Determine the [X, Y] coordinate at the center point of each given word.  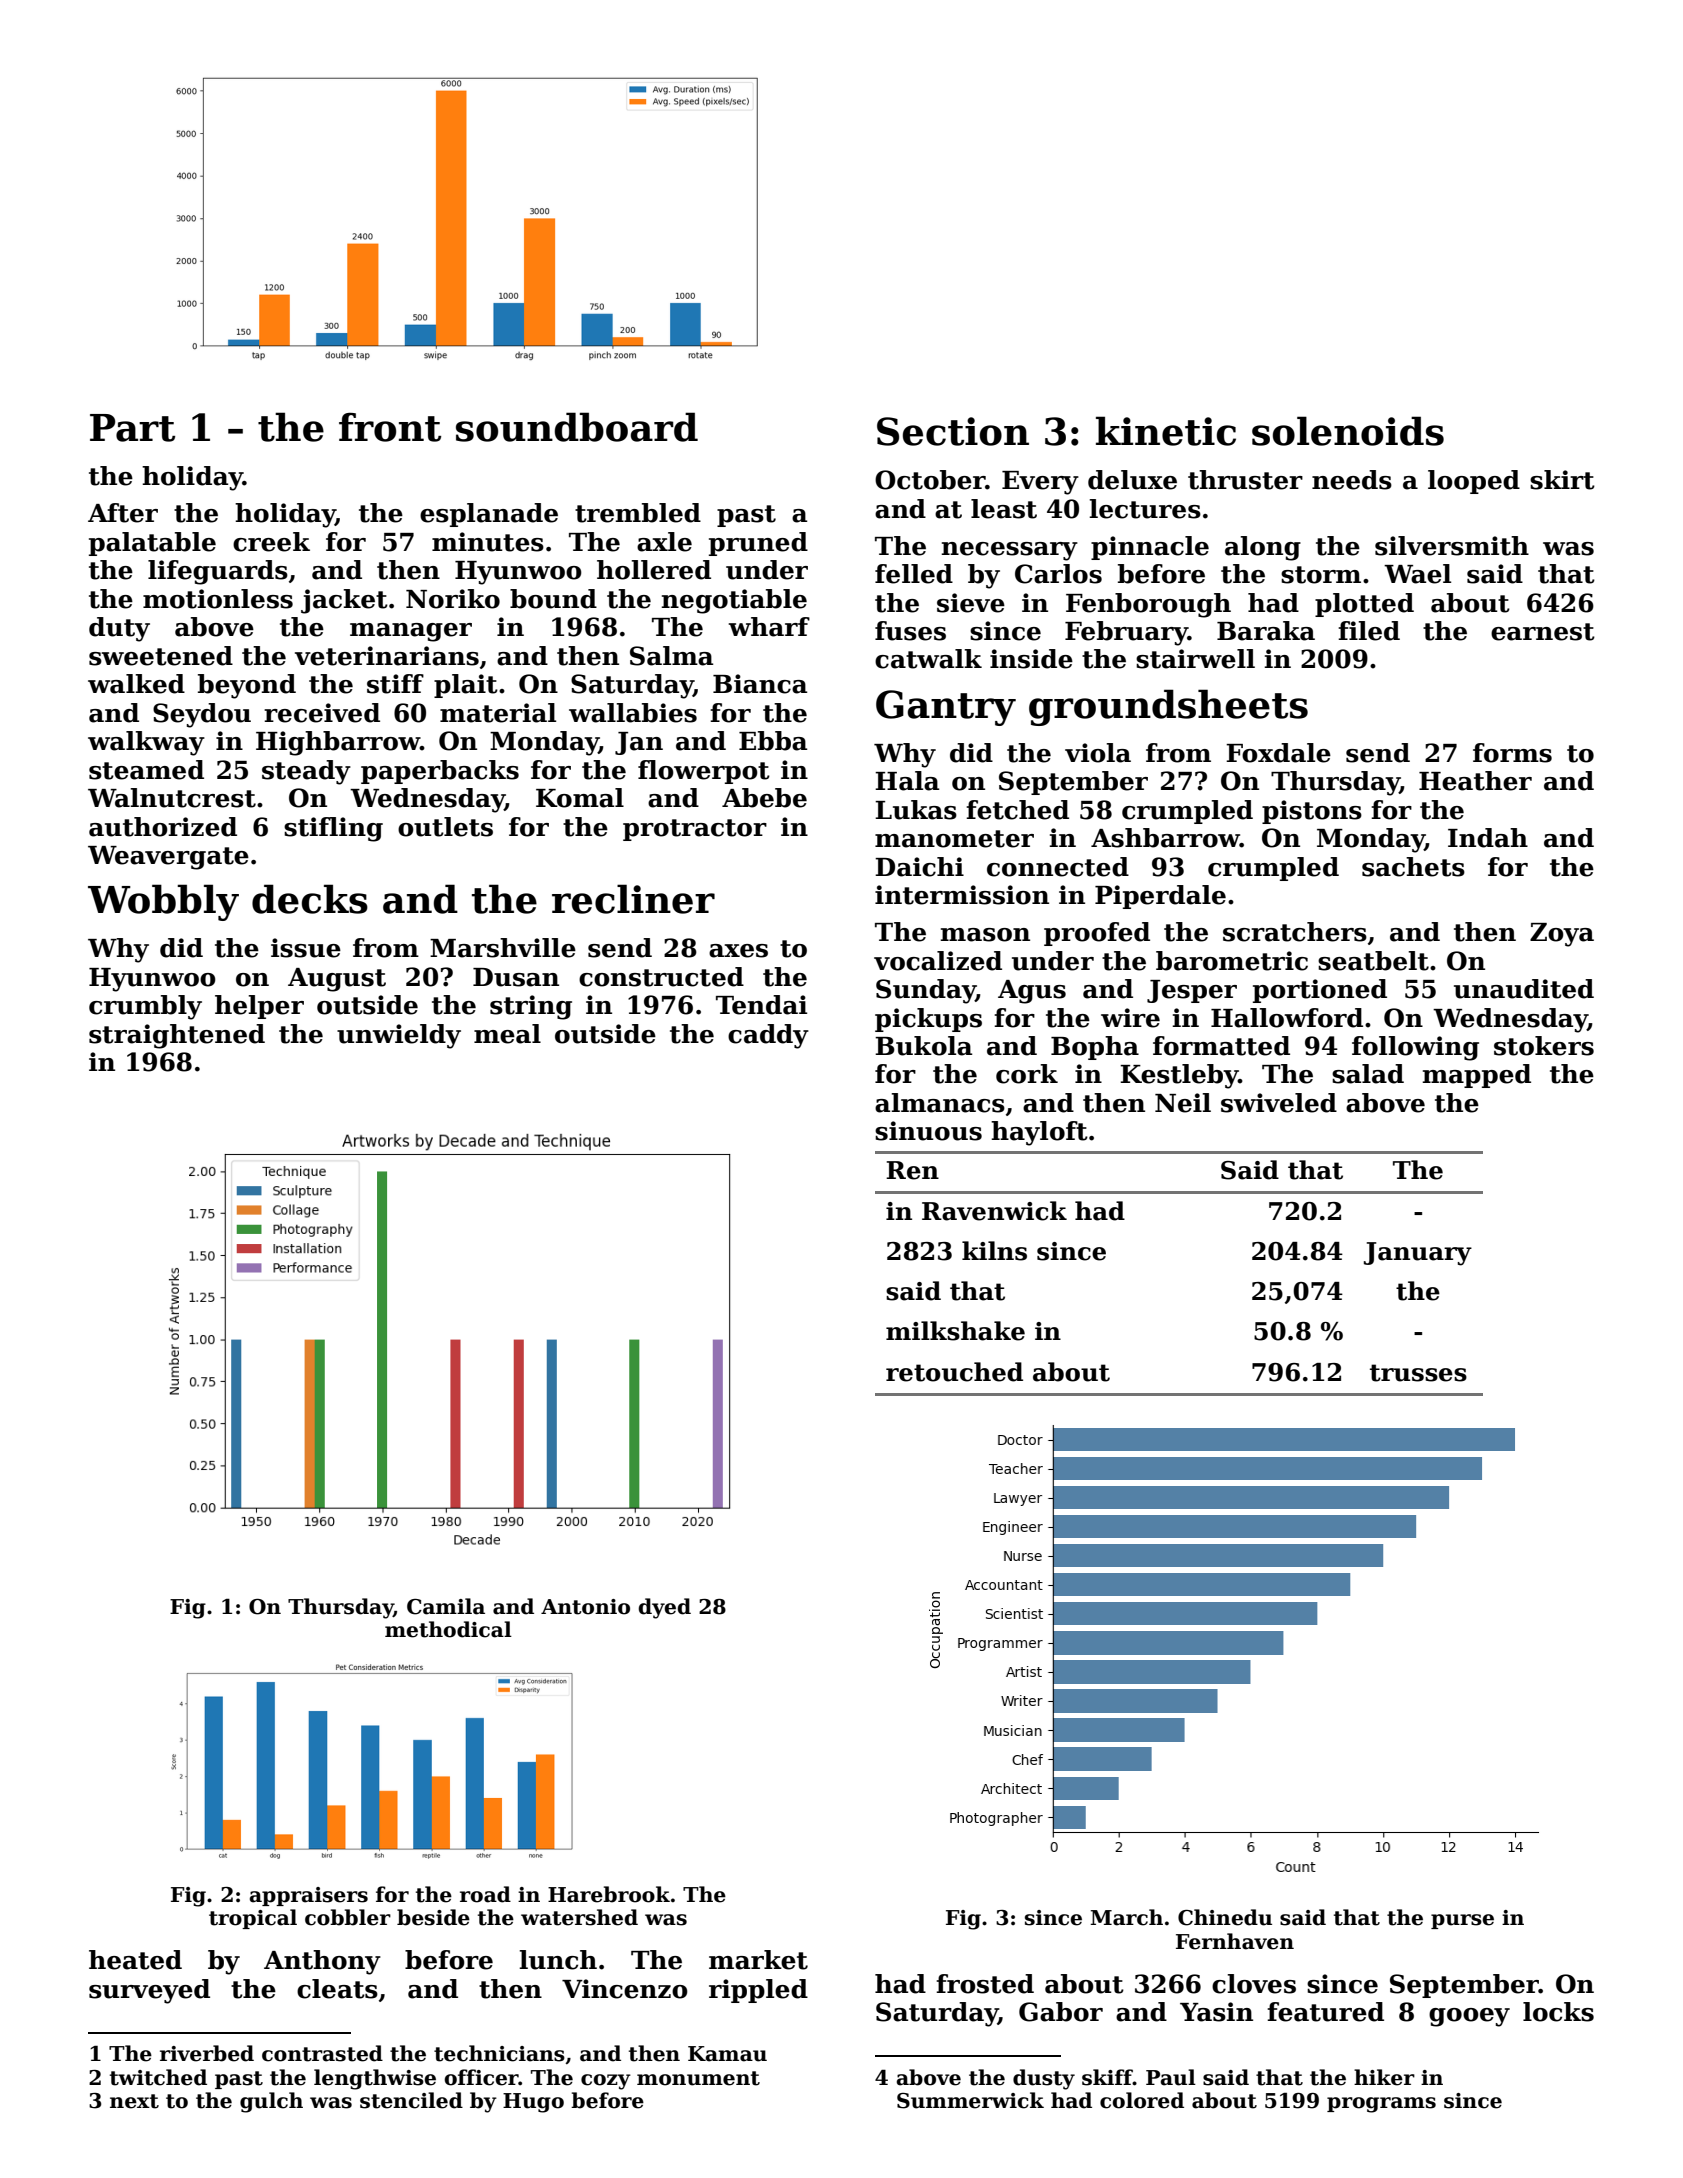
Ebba [773, 741]
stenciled [411, 2100]
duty [119, 629]
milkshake [955, 1331]
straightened [177, 1036]
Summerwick [970, 2100]
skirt [1562, 480]
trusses [1418, 1373]
